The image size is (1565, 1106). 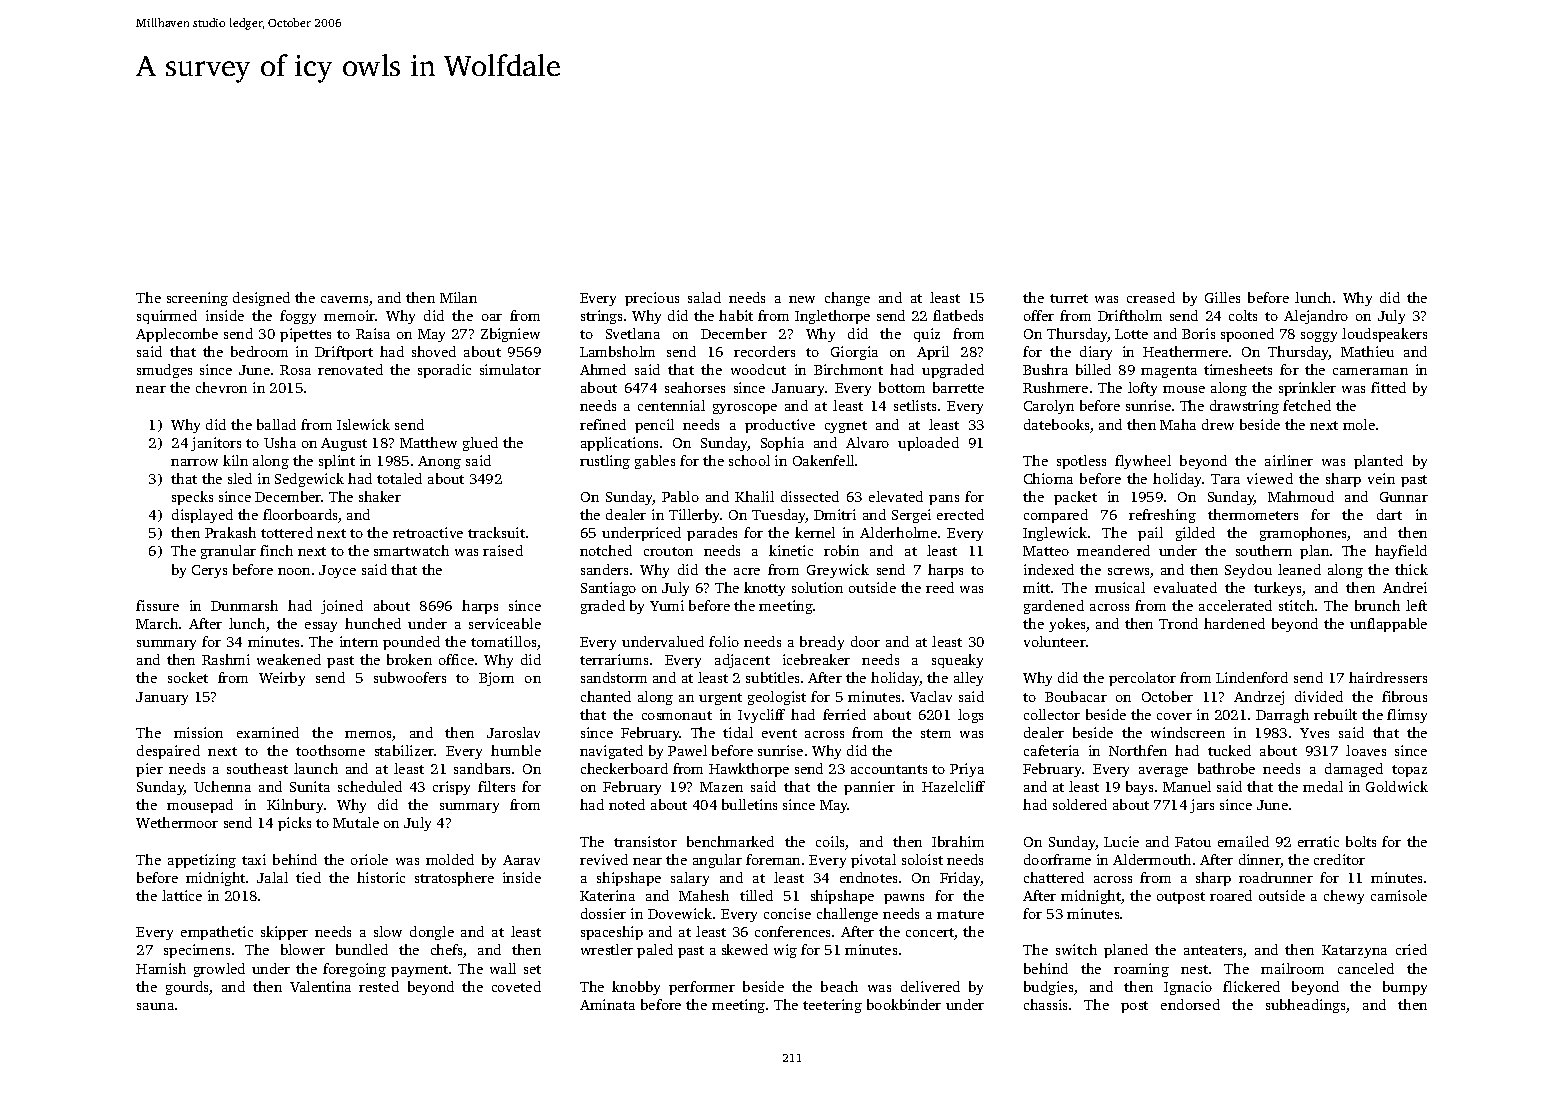 I want to click on Weirby, so click(x=282, y=679).
